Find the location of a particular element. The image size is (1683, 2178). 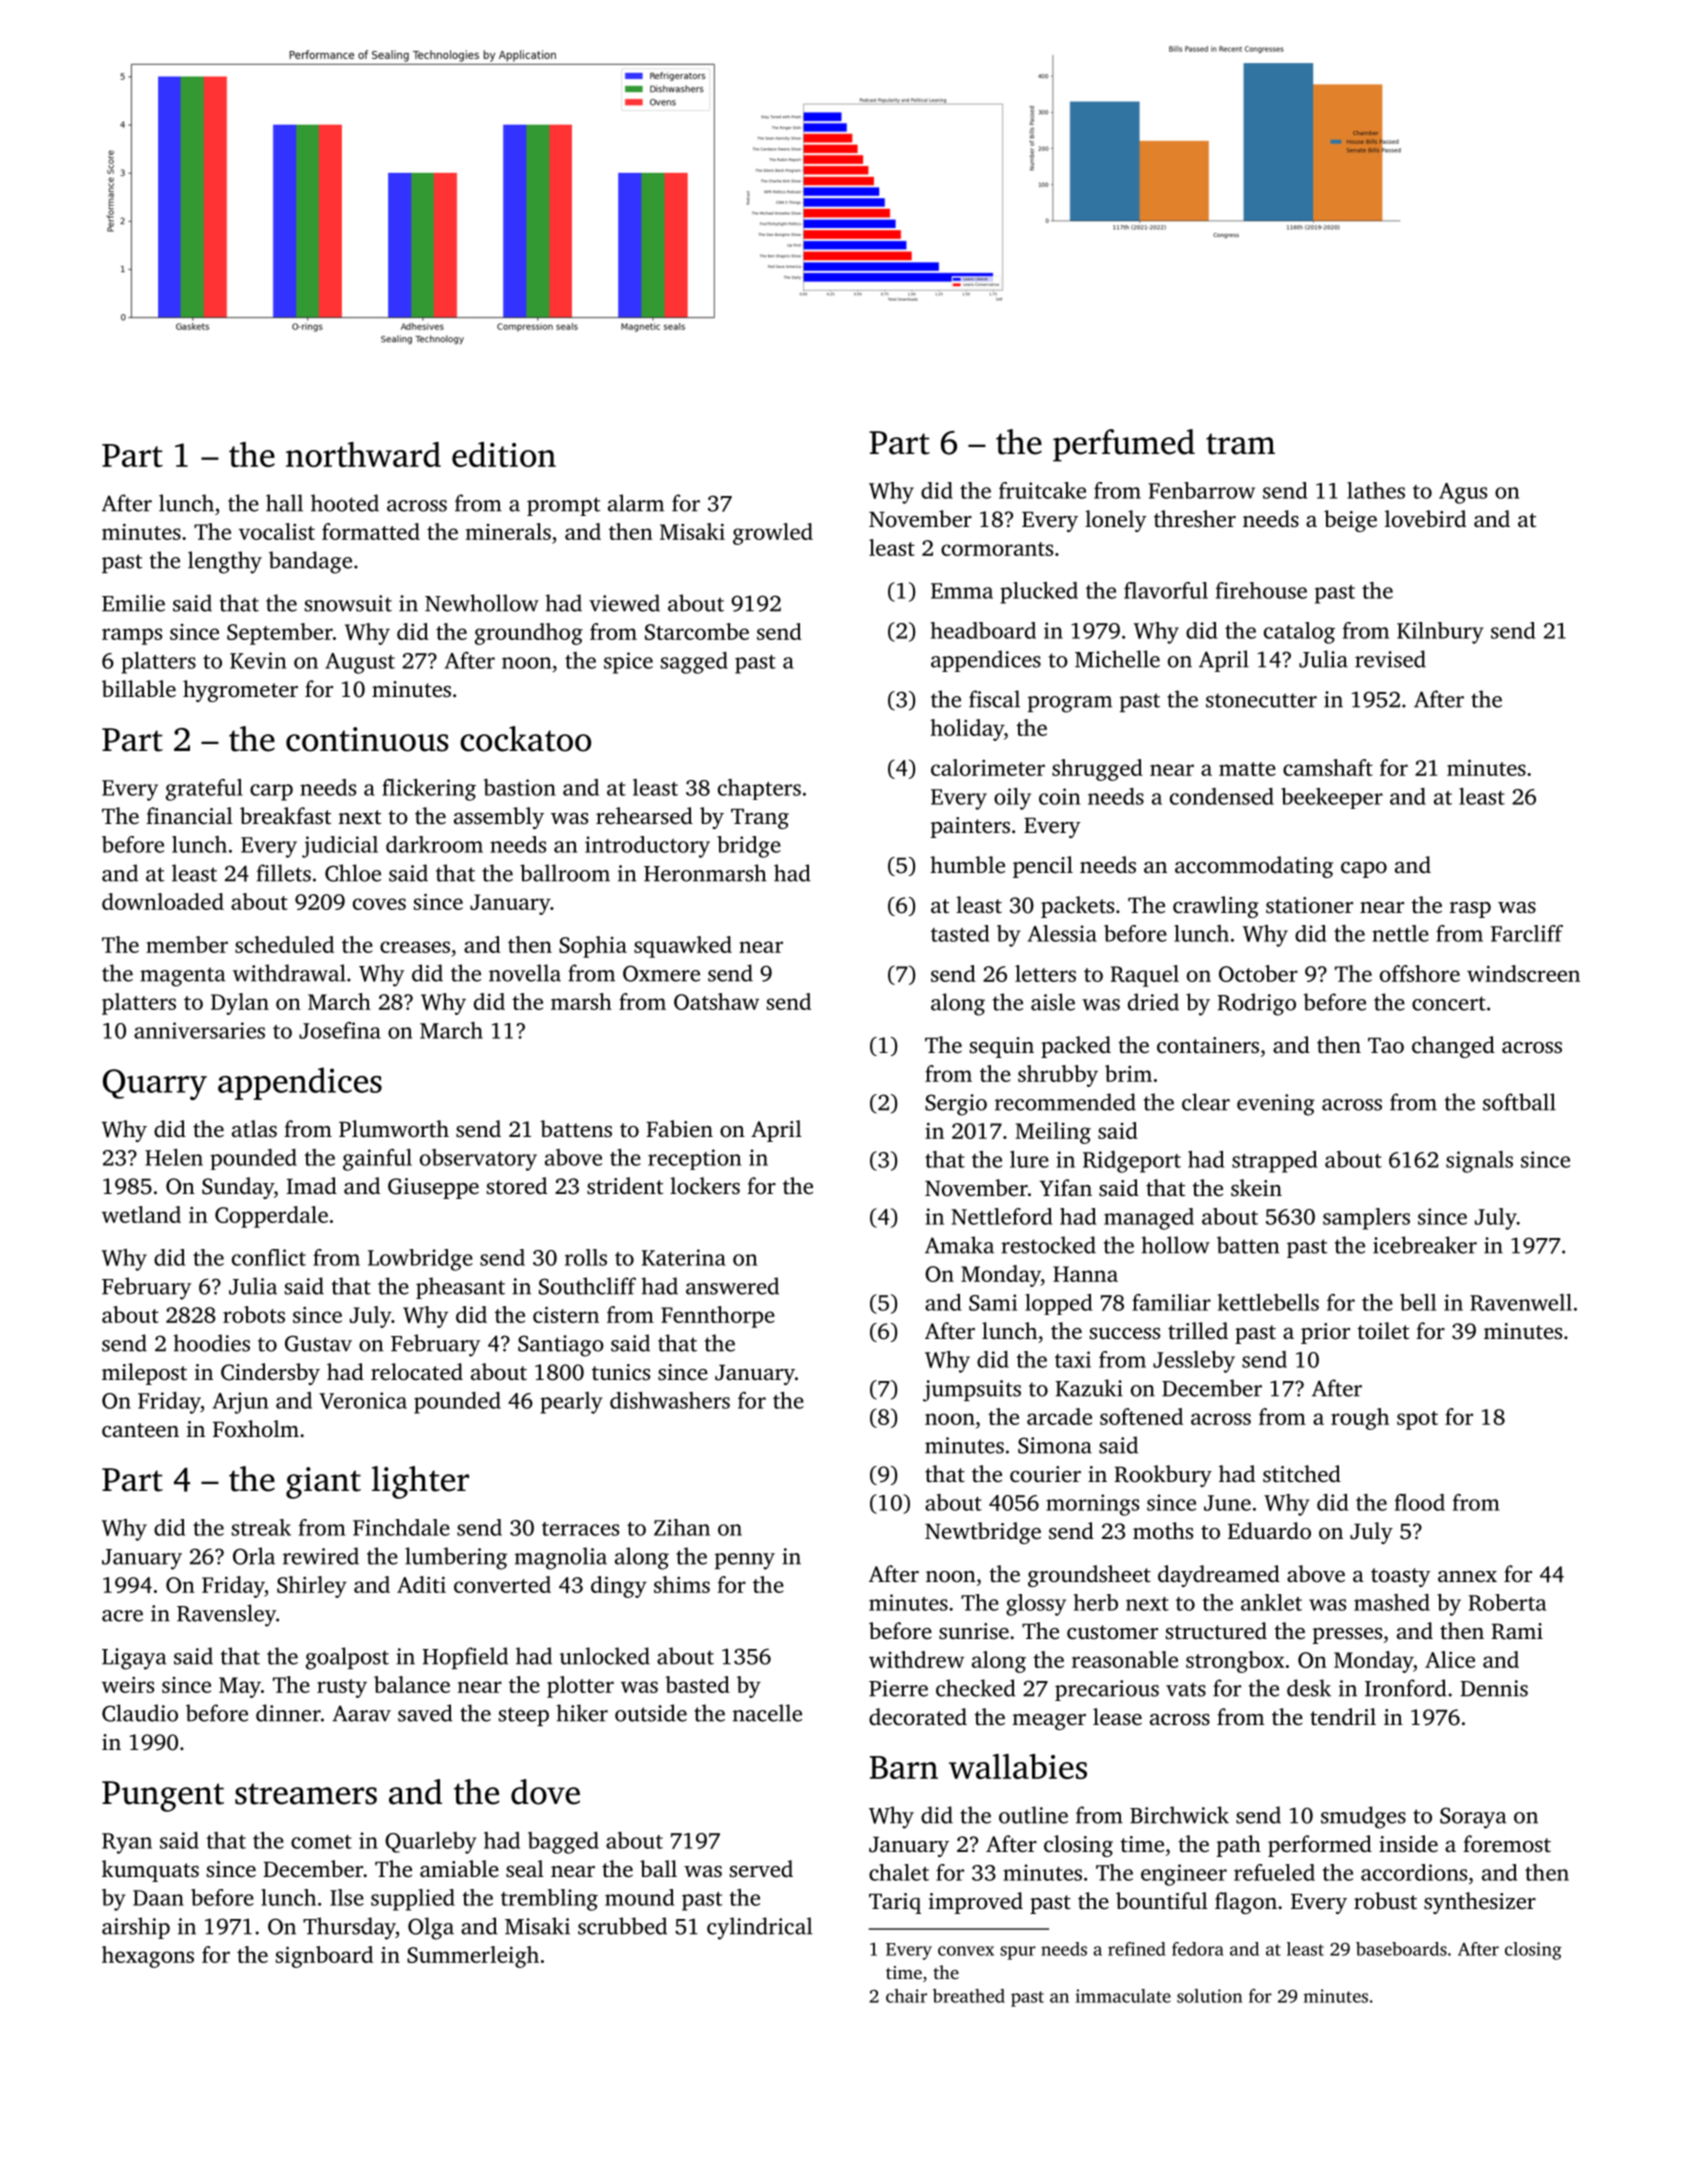

signboard is located at coordinates (324, 1957).
